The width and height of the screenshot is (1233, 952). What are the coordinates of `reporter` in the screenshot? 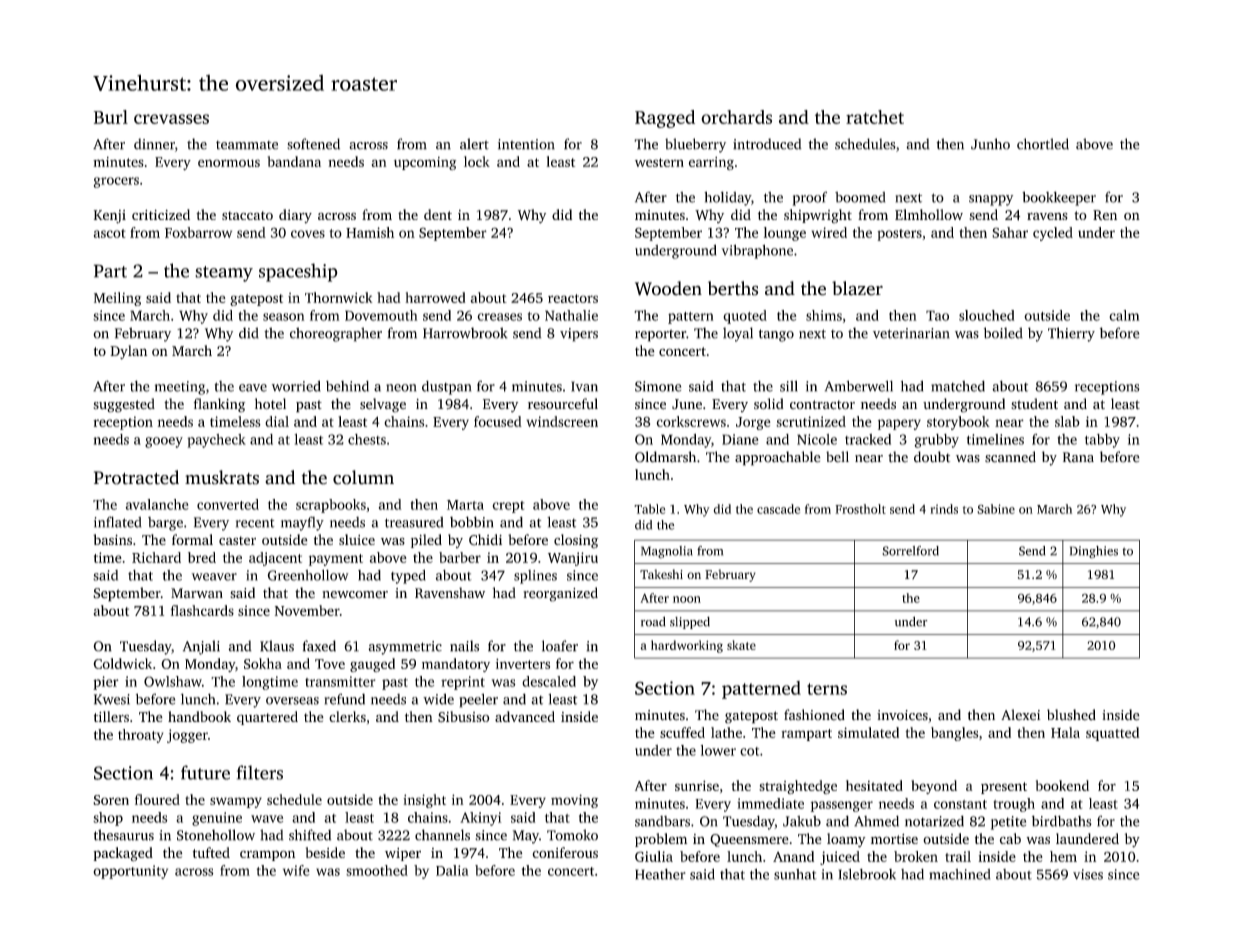 It's located at (660, 335).
